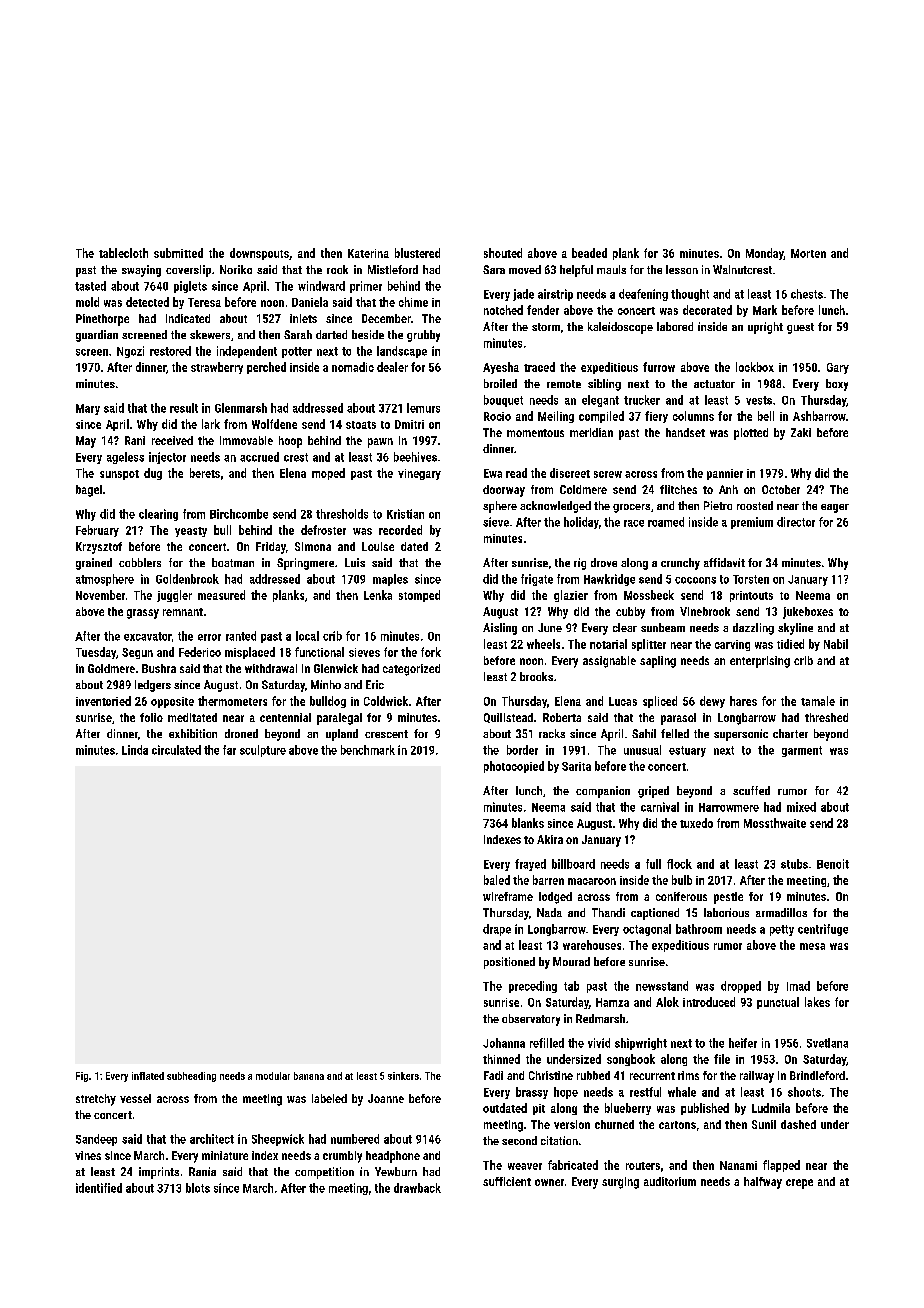 Image resolution: width=924 pixels, height=1308 pixels. I want to click on photocopied, so click(514, 767).
